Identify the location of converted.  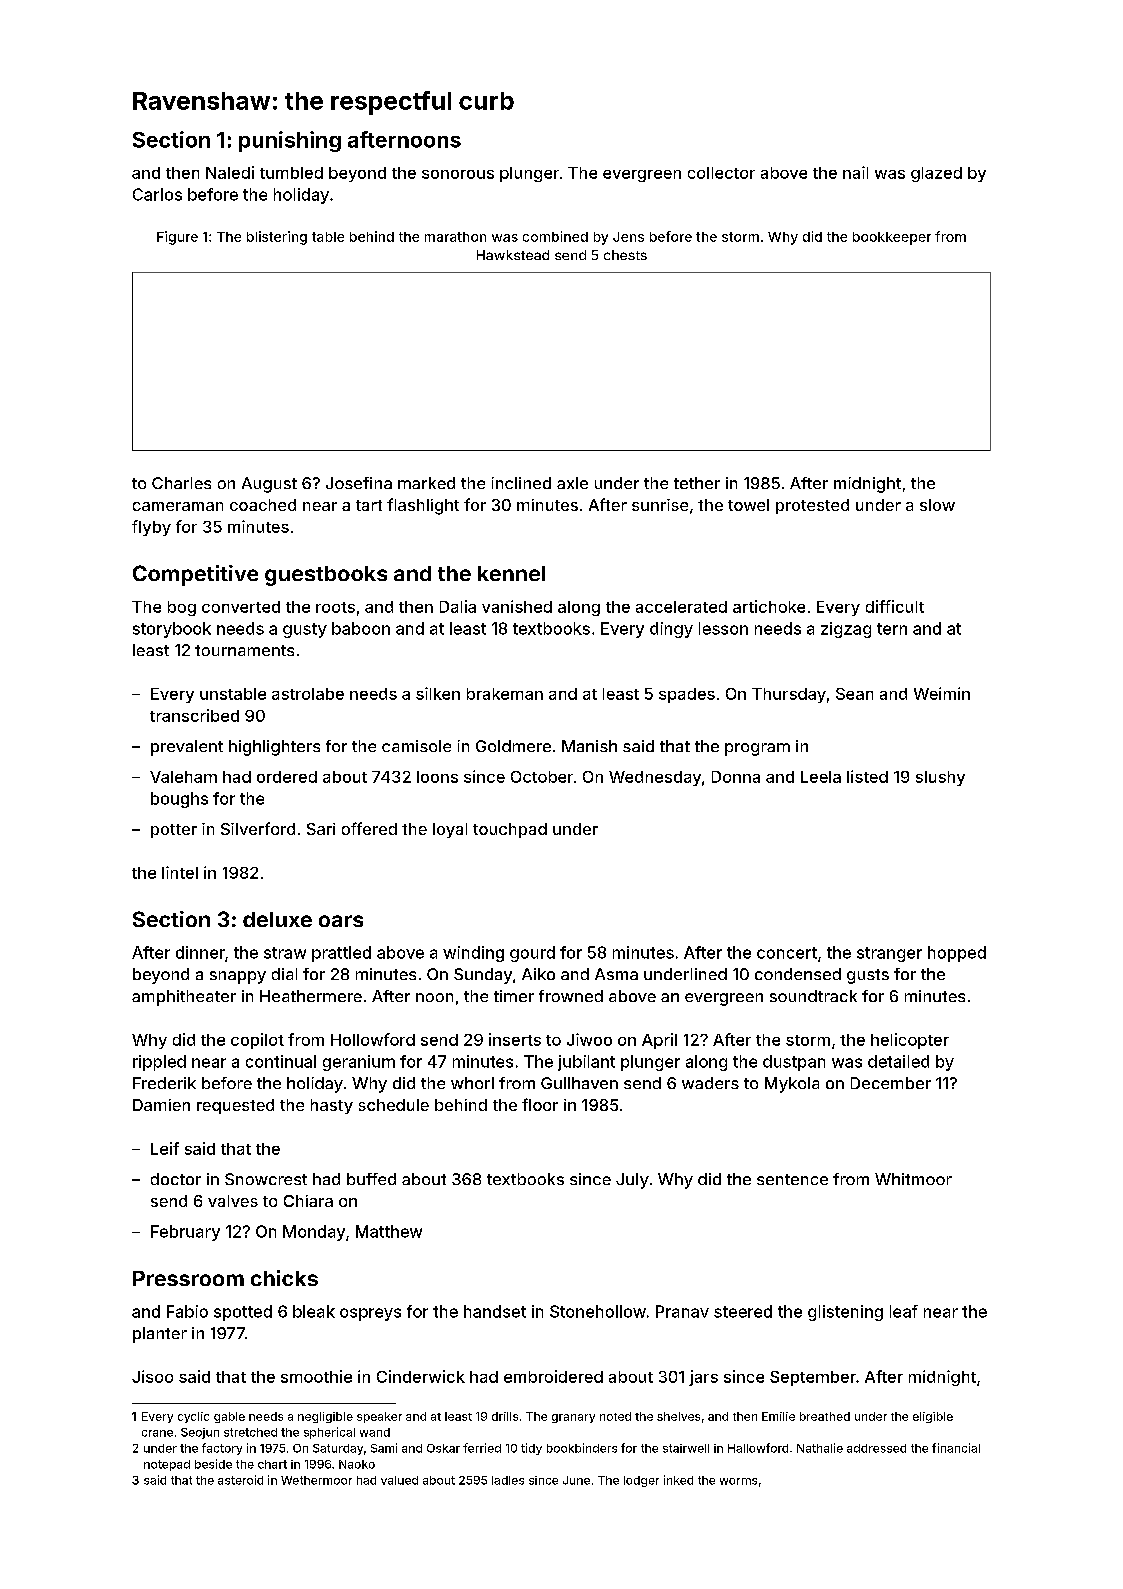
(241, 607).
